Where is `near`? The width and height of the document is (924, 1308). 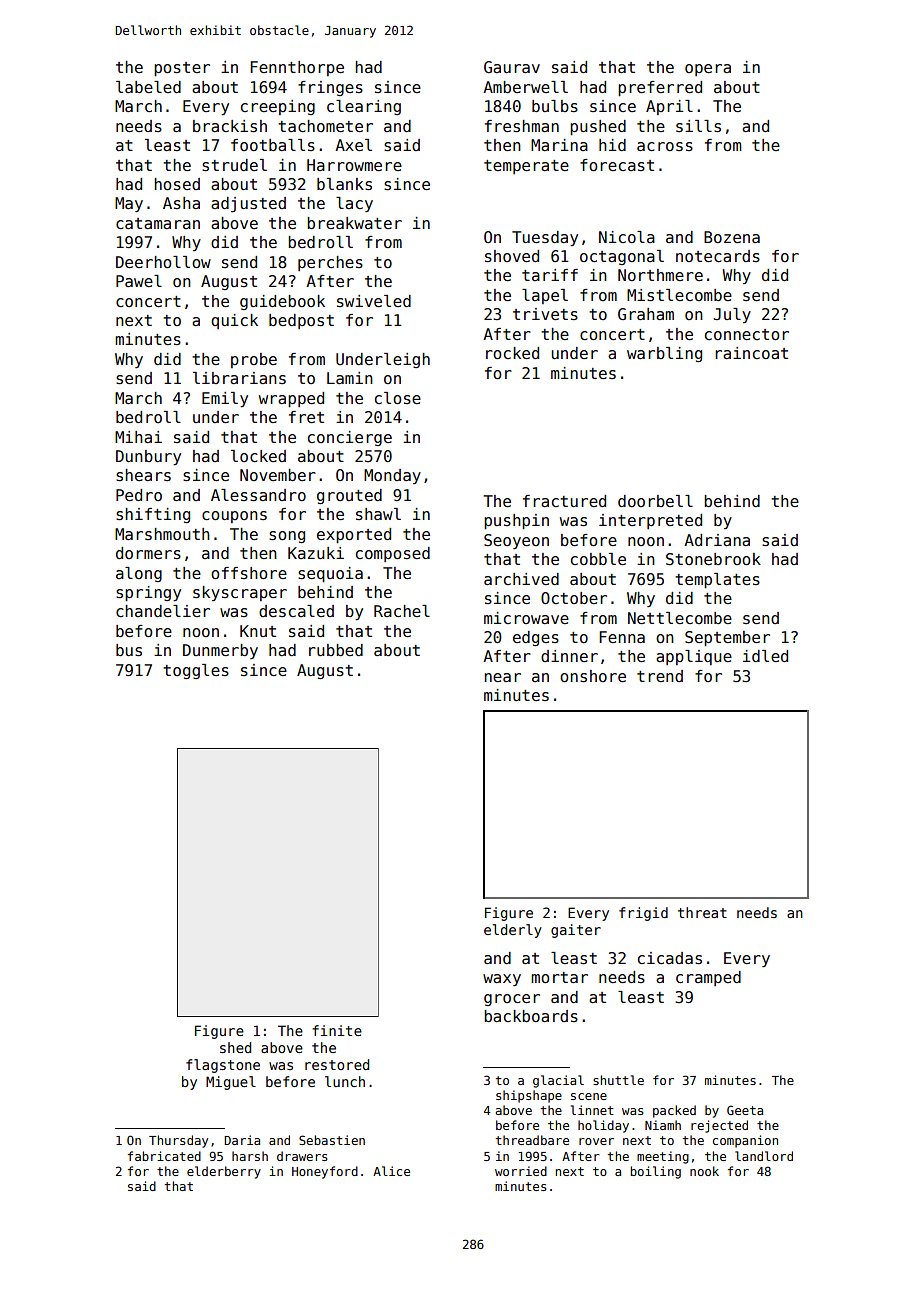 near is located at coordinates (503, 677).
